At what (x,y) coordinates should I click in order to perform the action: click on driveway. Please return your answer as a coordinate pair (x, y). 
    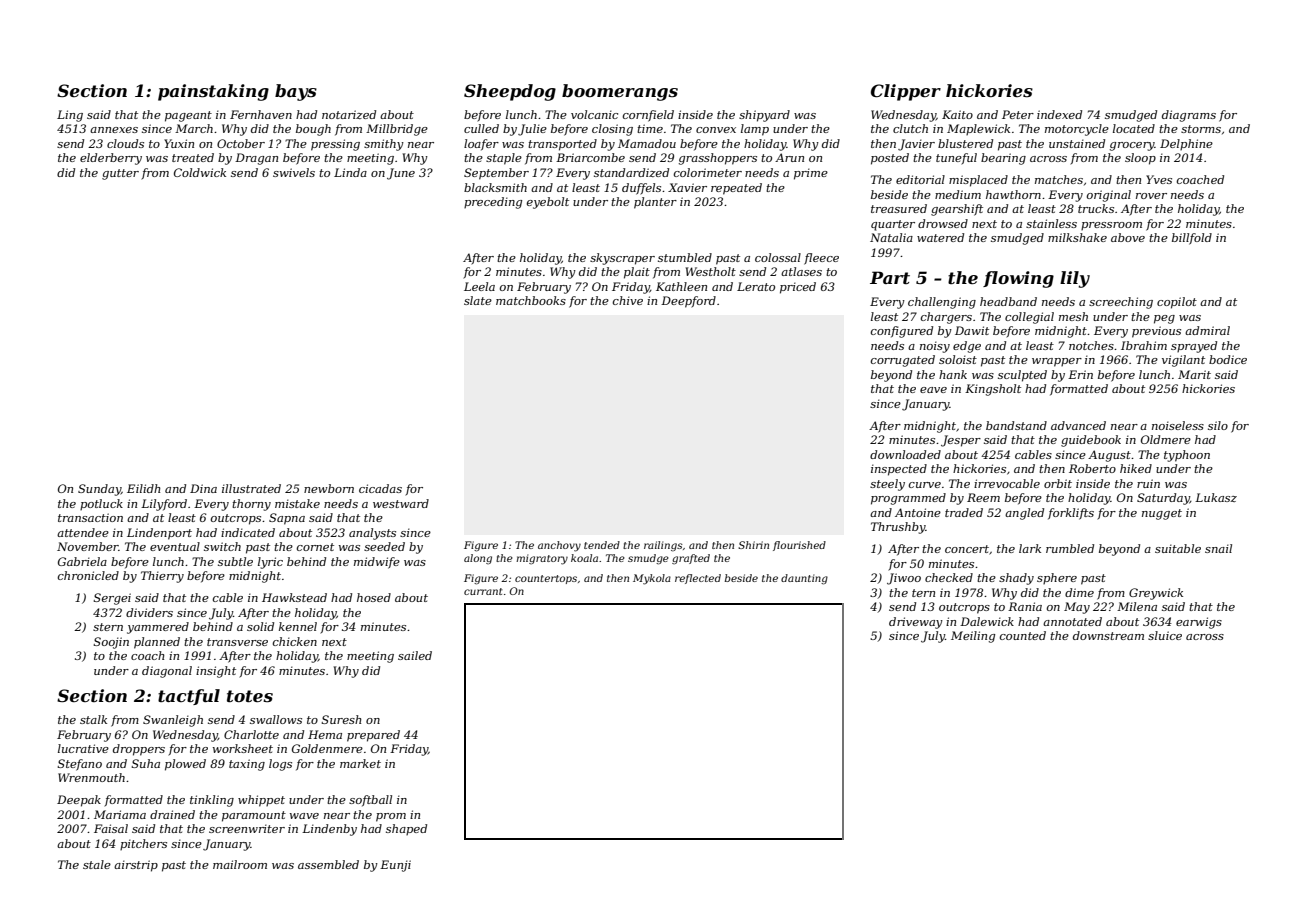
    Looking at the image, I should click on (916, 623).
